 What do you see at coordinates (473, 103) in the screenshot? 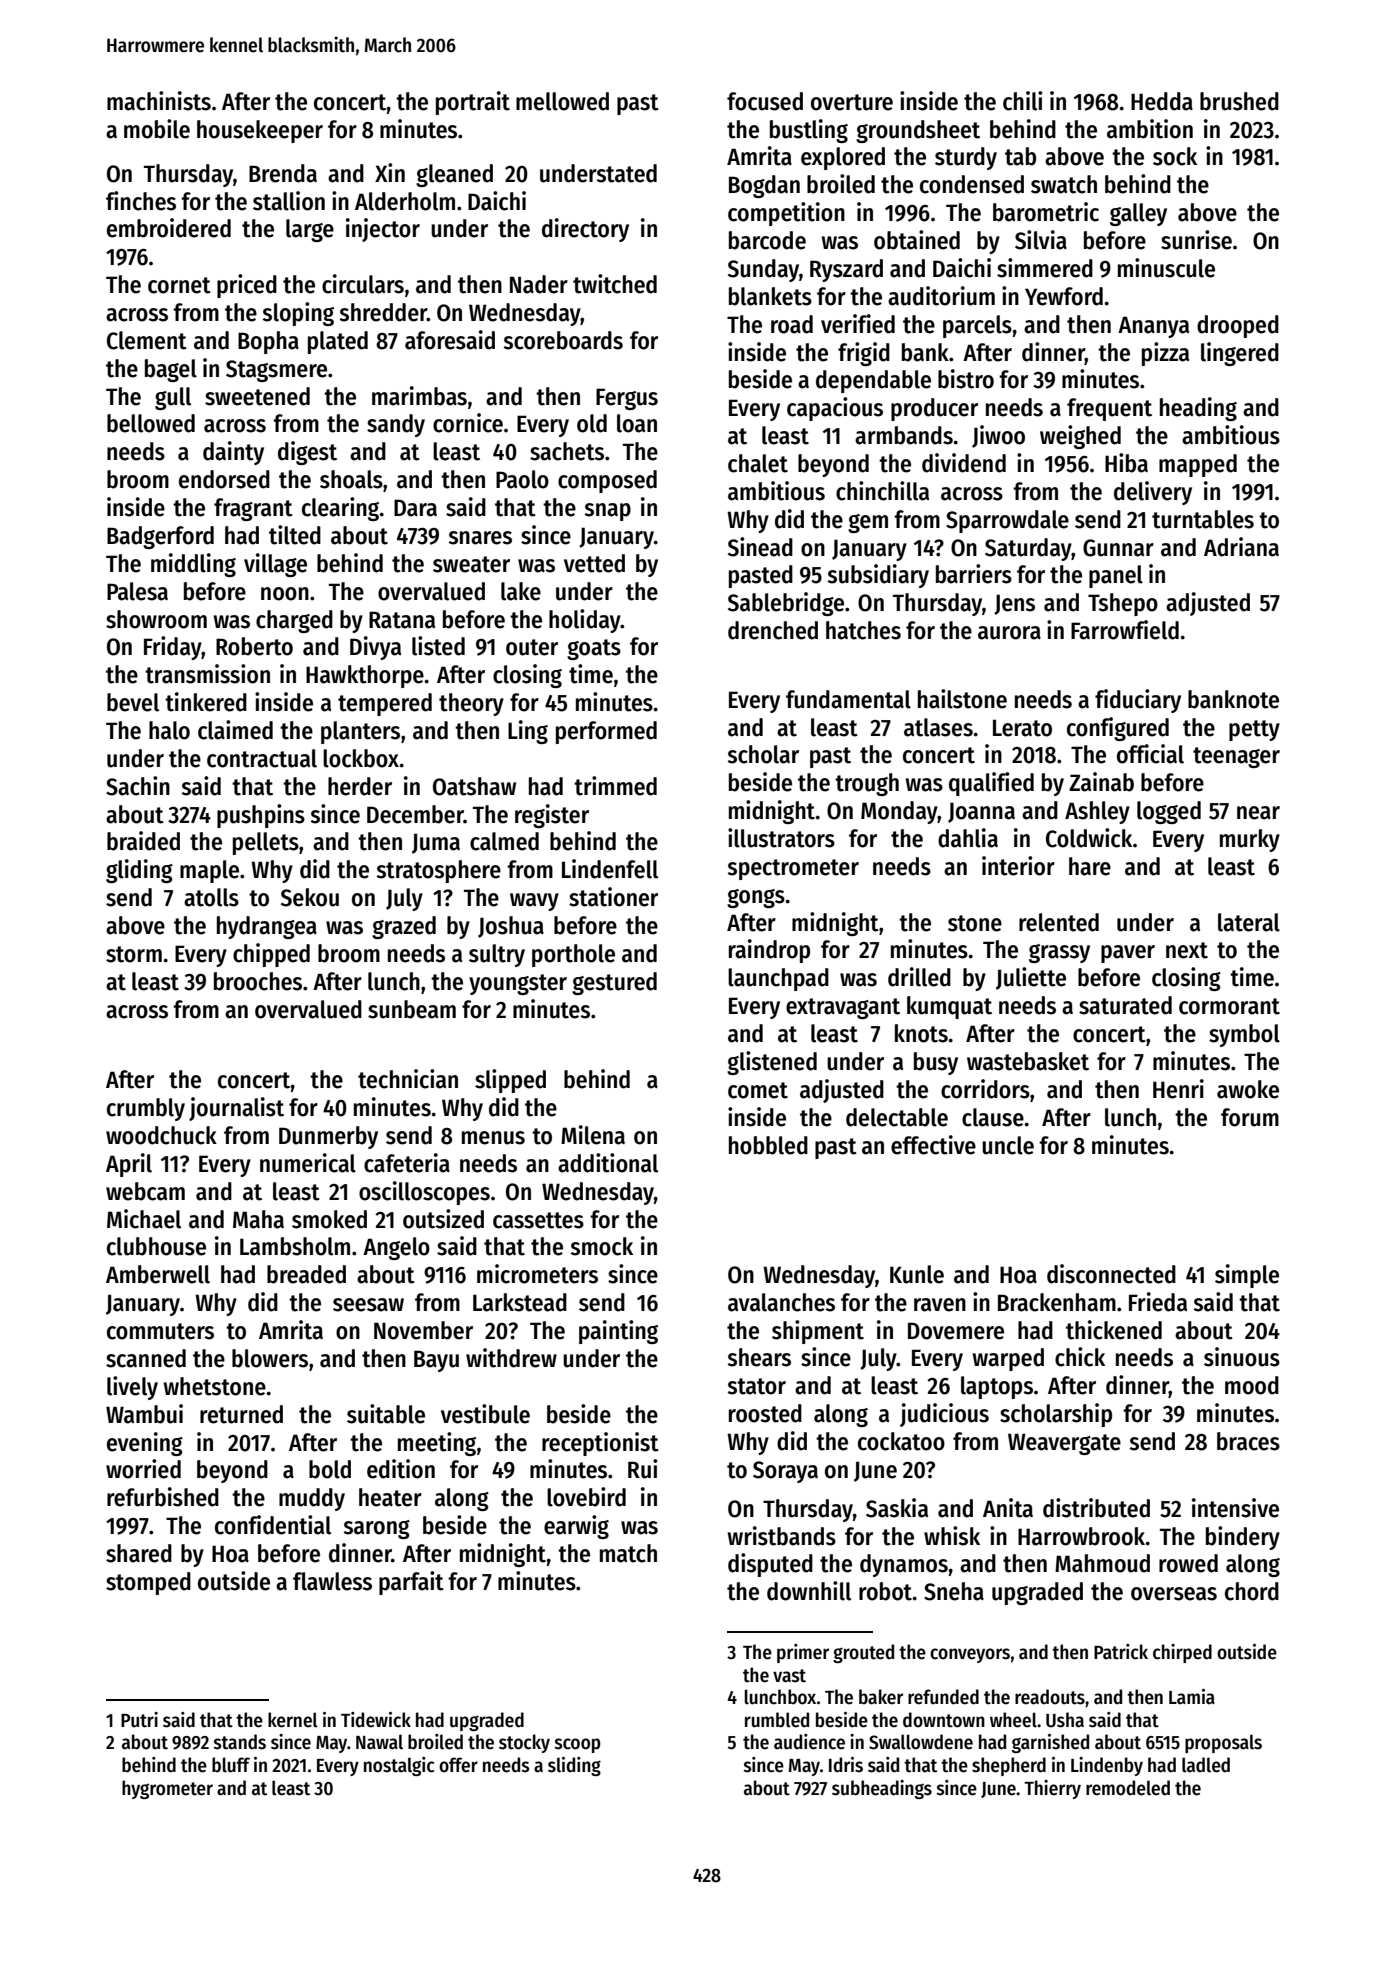
I see `portrait` at bounding box center [473, 103].
